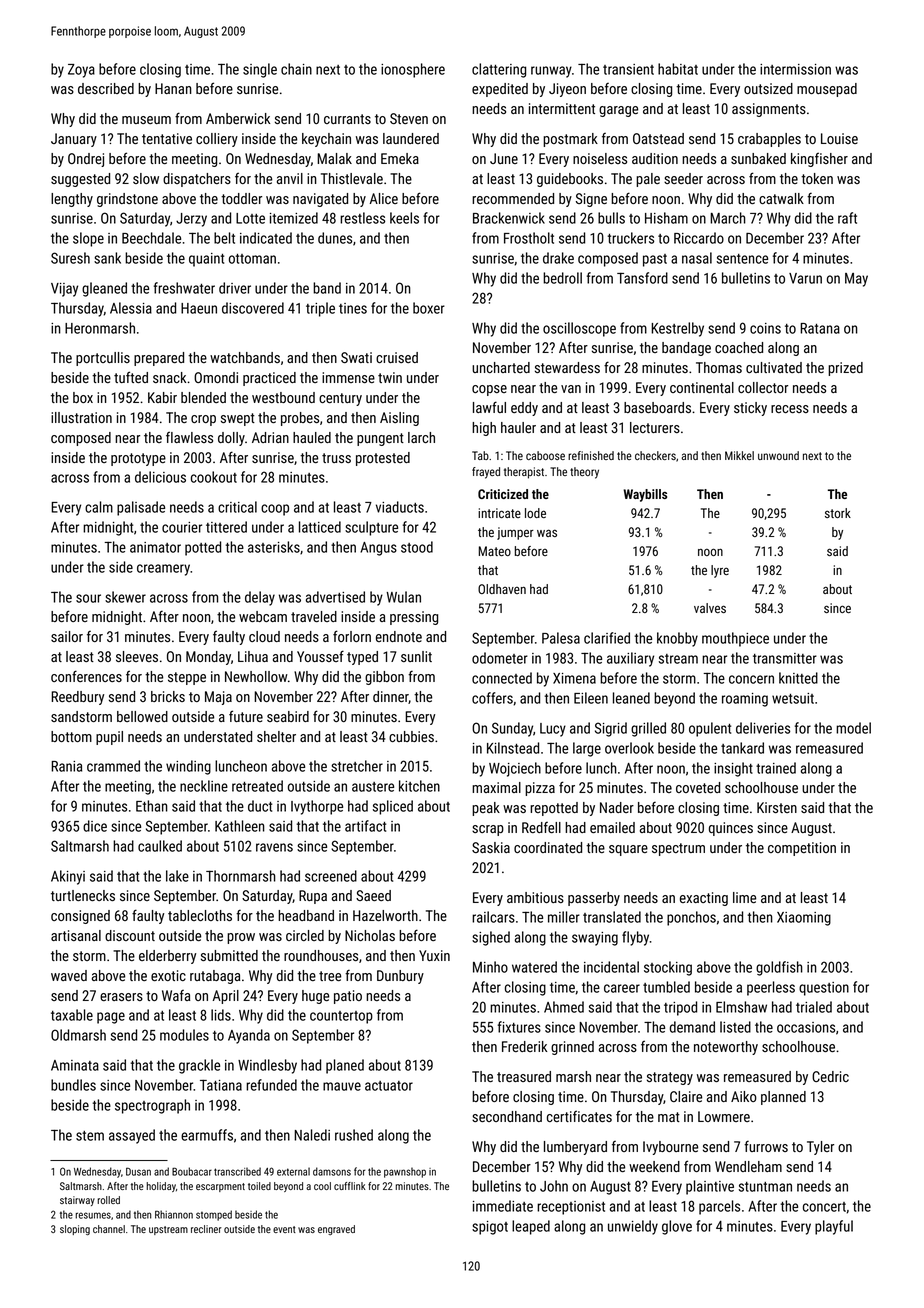 The width and height of the image is (924, 1308). Describe the element at coordinates (574, 678) in the image. I see `Ximena` at that location.
